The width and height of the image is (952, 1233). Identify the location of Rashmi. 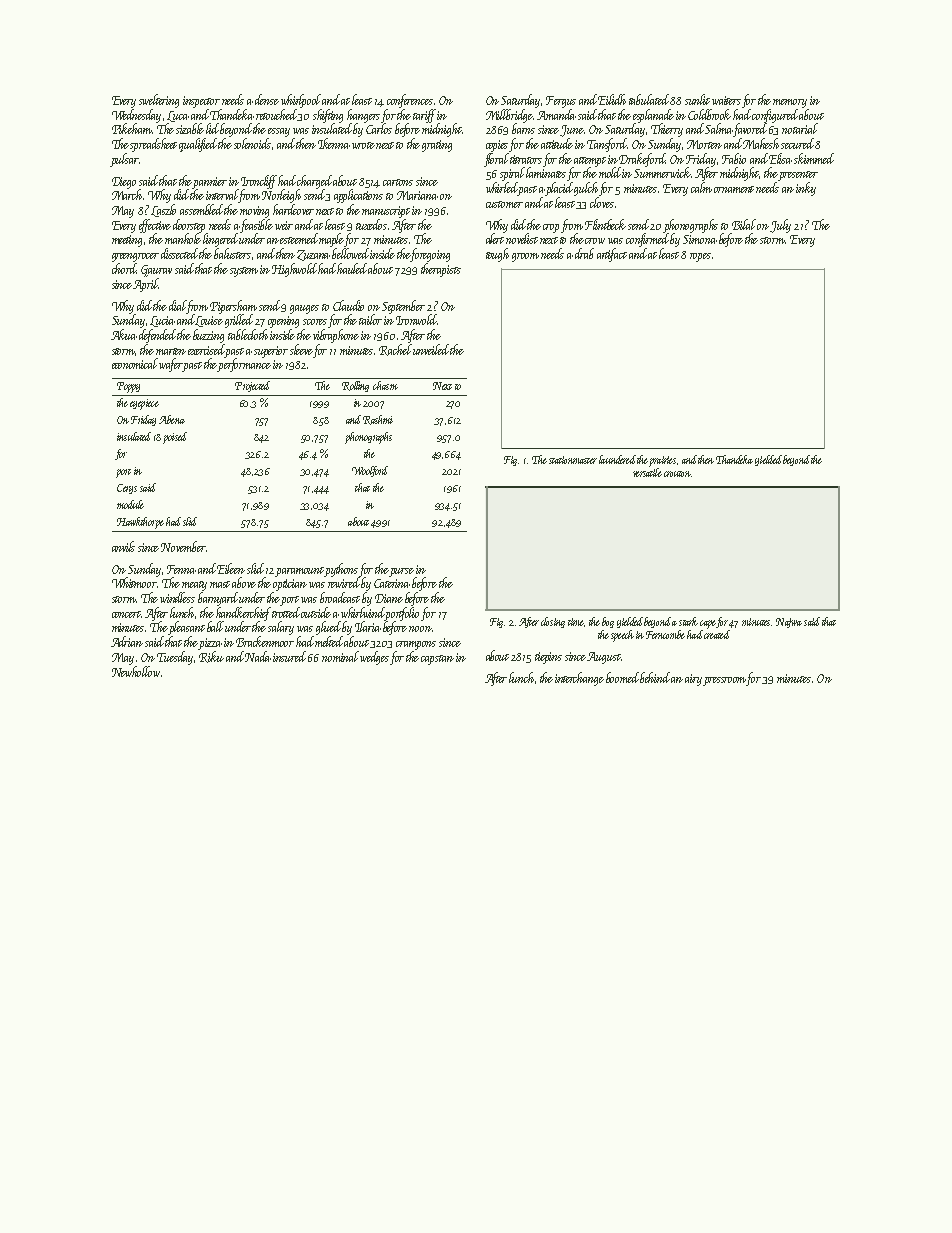
(378, 420).
